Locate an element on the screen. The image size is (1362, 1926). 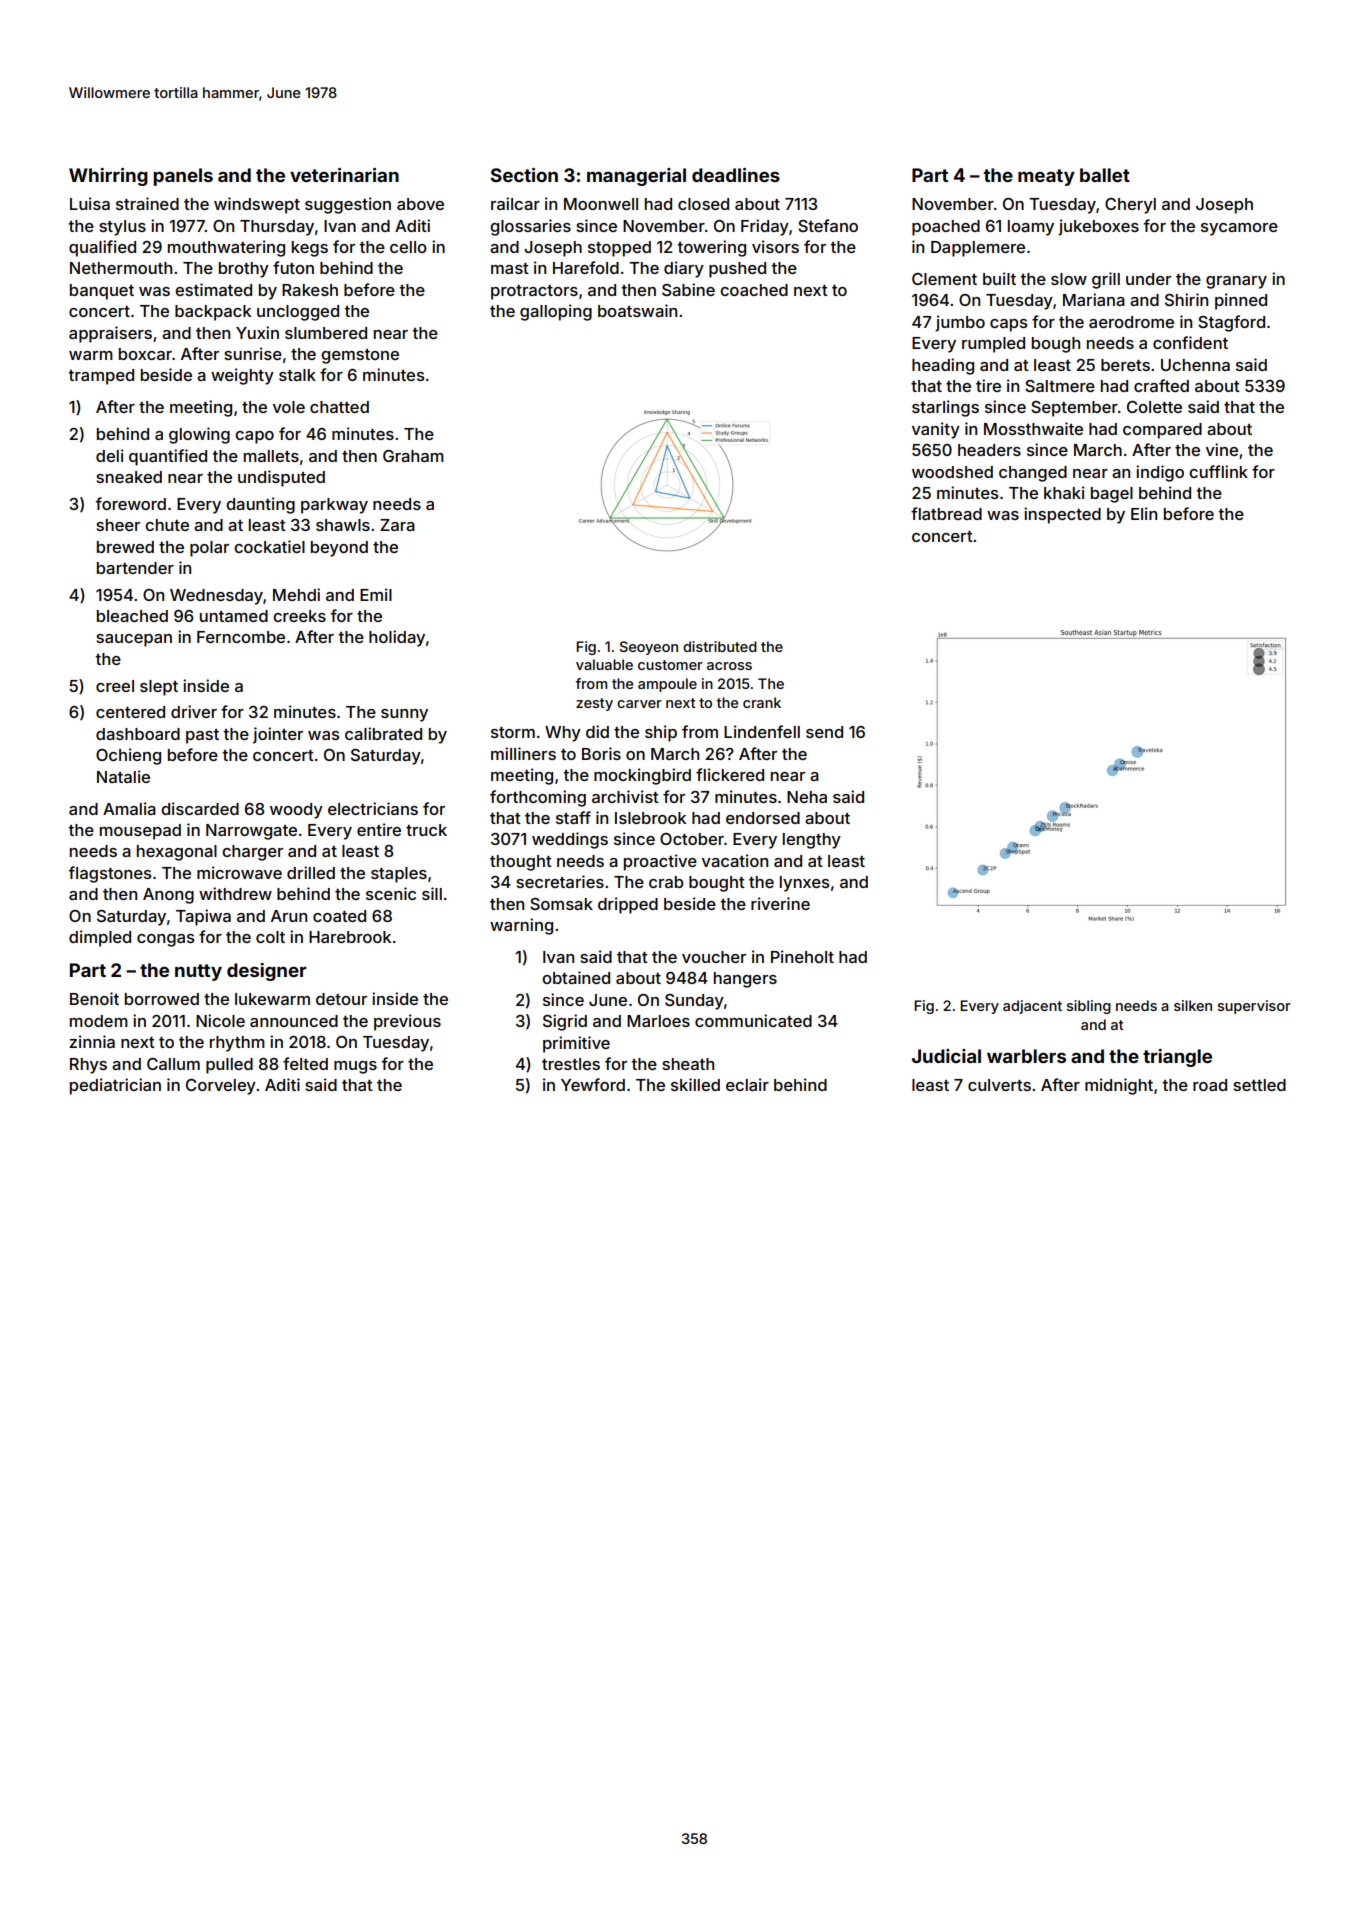
windswept is located at coordinates (257, 205).
